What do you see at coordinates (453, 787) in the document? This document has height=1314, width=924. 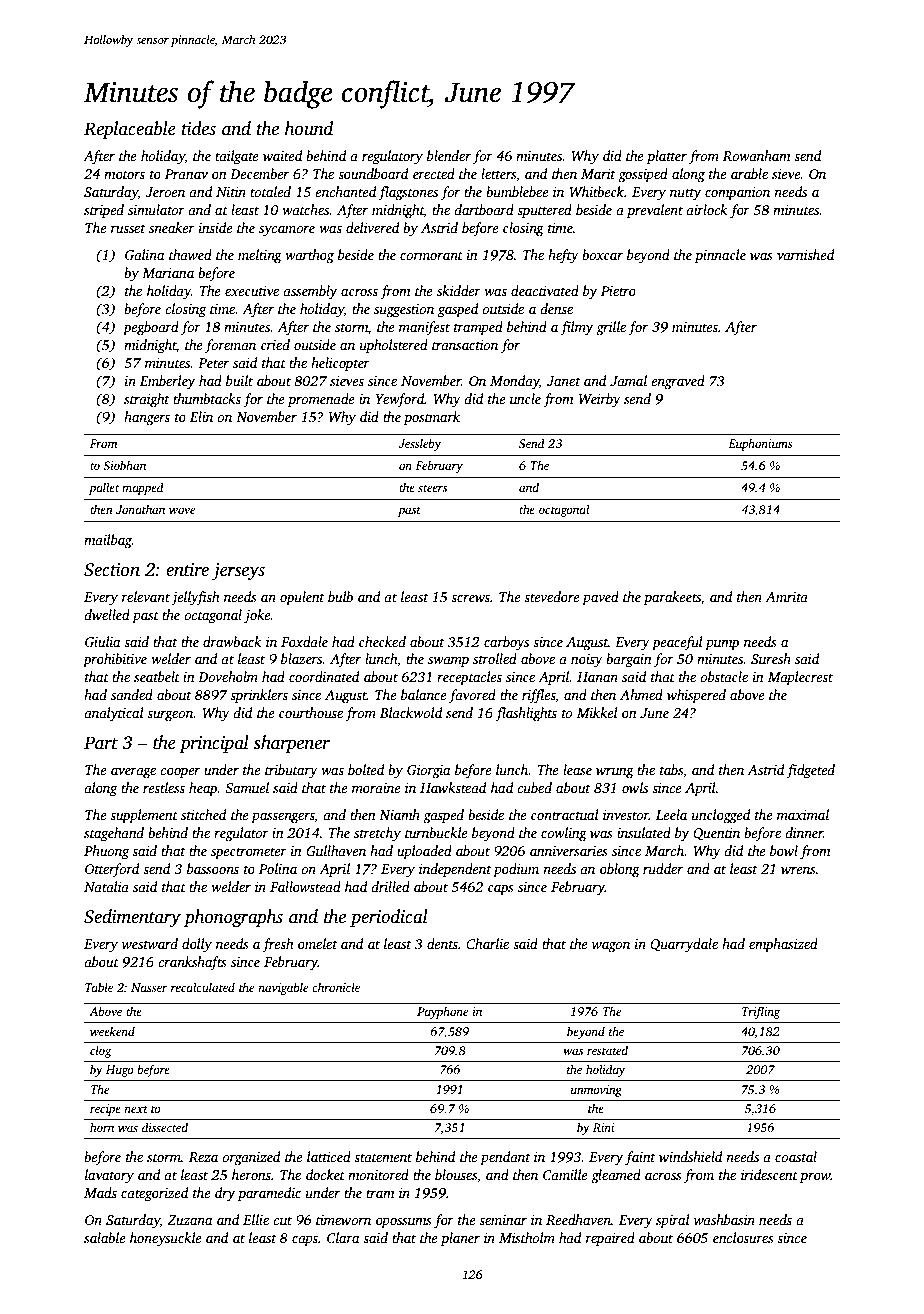 I see `Hawkstead` at bounding box center [453, 787].
